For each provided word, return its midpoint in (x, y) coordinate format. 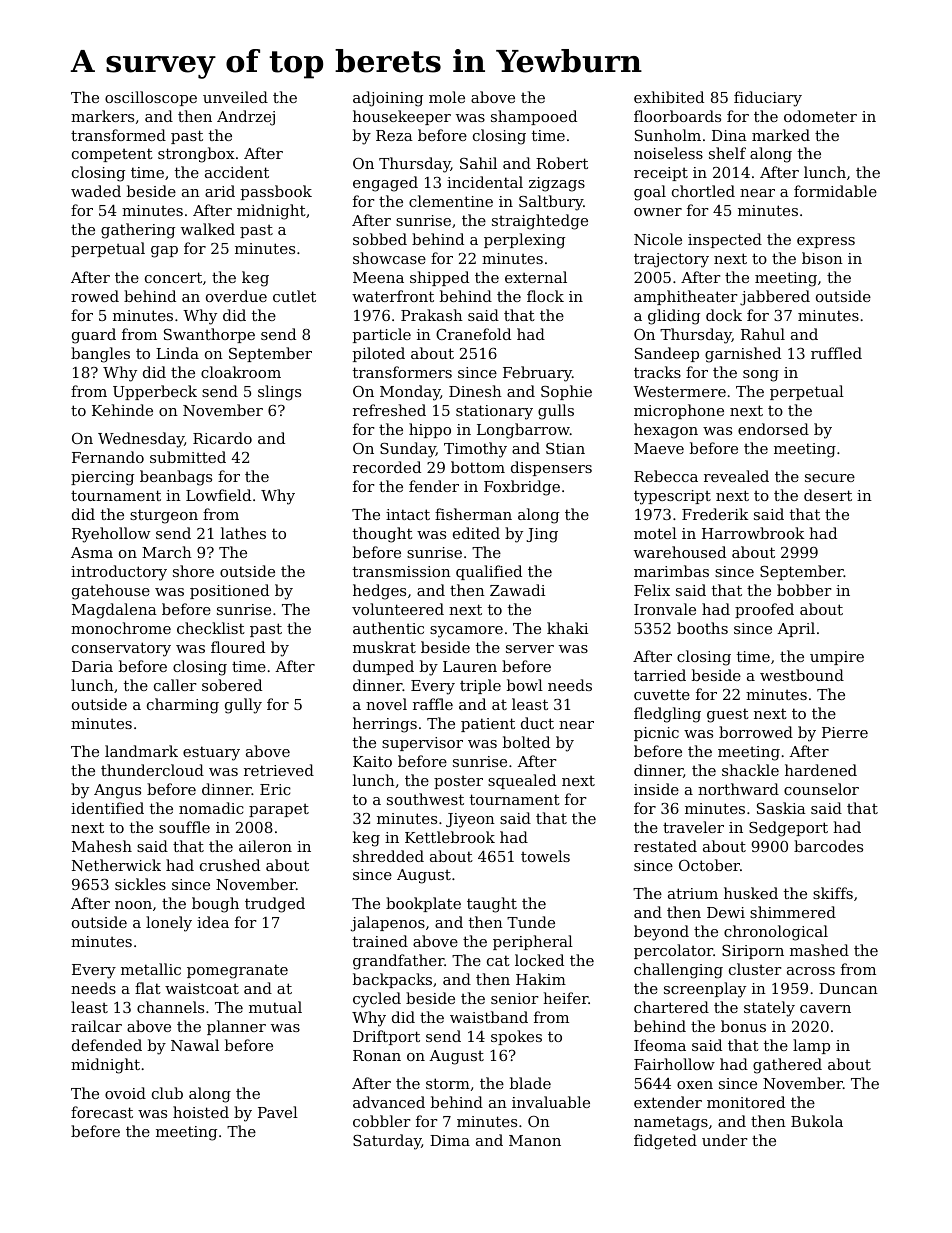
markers (102, 116)
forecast (102, 1112)
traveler (693, 827)
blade (530, 1083)
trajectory (671, 260)
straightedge (540, 222)
